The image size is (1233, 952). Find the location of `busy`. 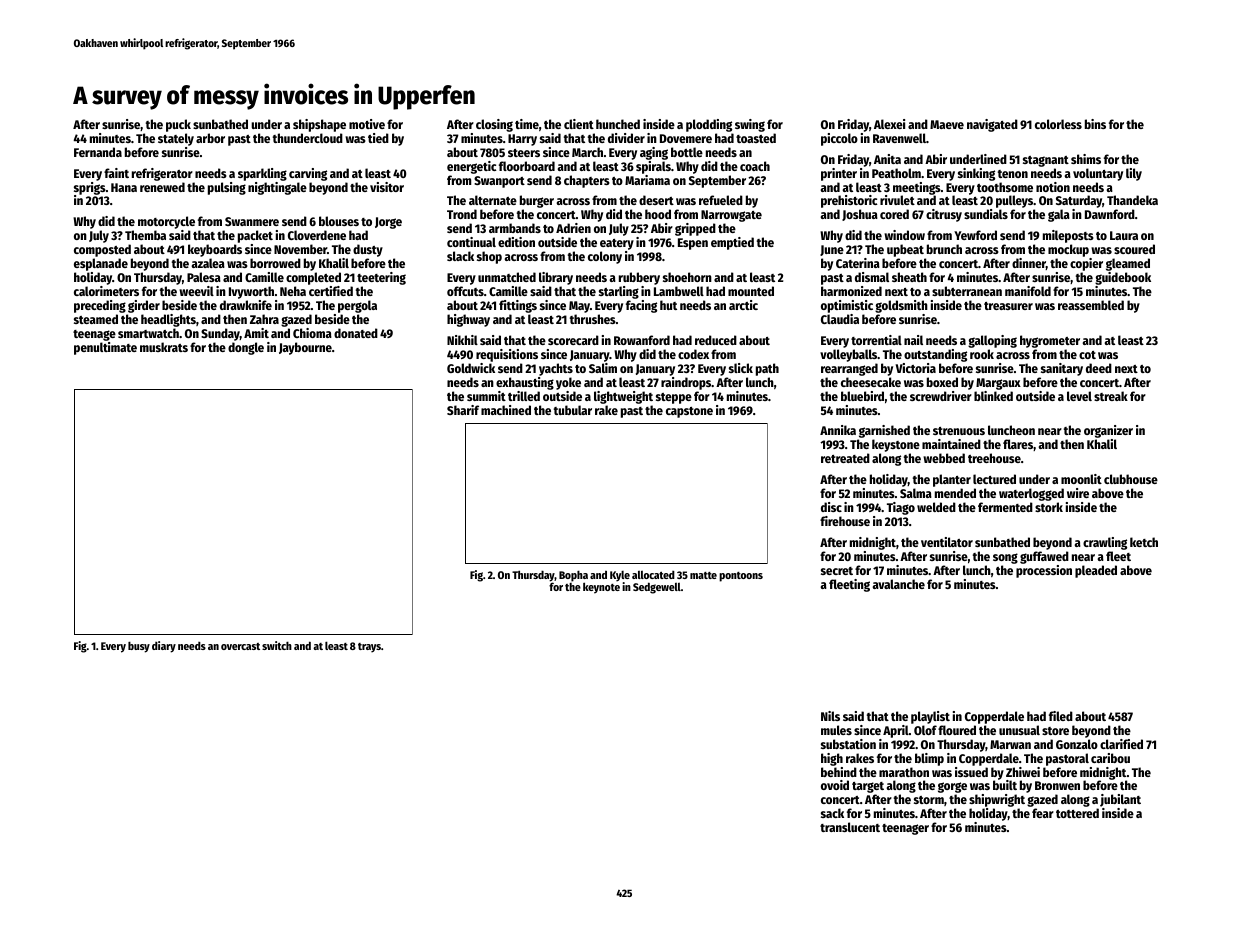

busy is located at coordinates (139, 647).
